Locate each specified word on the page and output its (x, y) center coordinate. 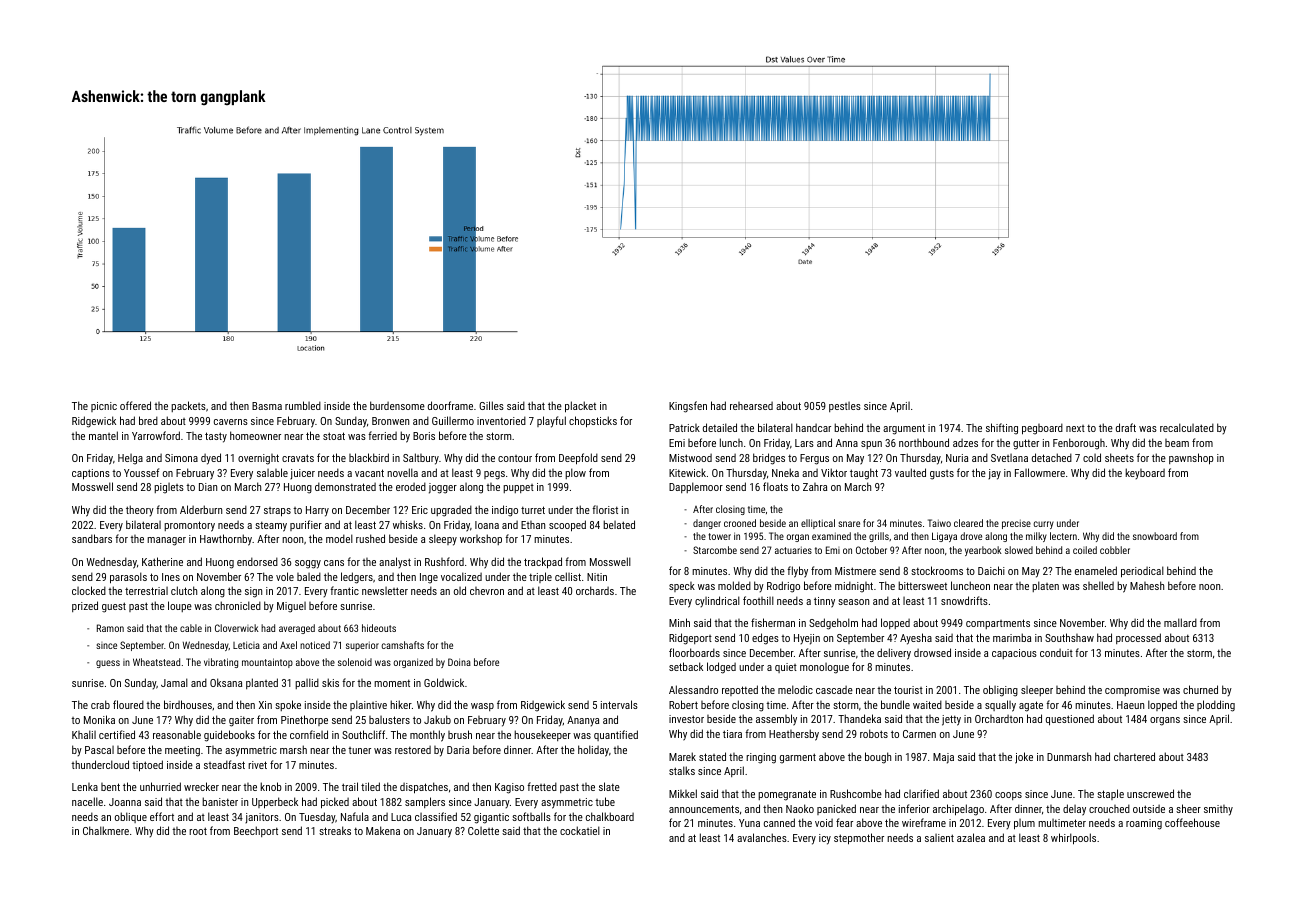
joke (1024, 758)
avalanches (762, 837)
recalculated (1187, 427)
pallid (307, 683)
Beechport (256, 831)
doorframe (450, 405)
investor (686, 719)
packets (188, 406)
